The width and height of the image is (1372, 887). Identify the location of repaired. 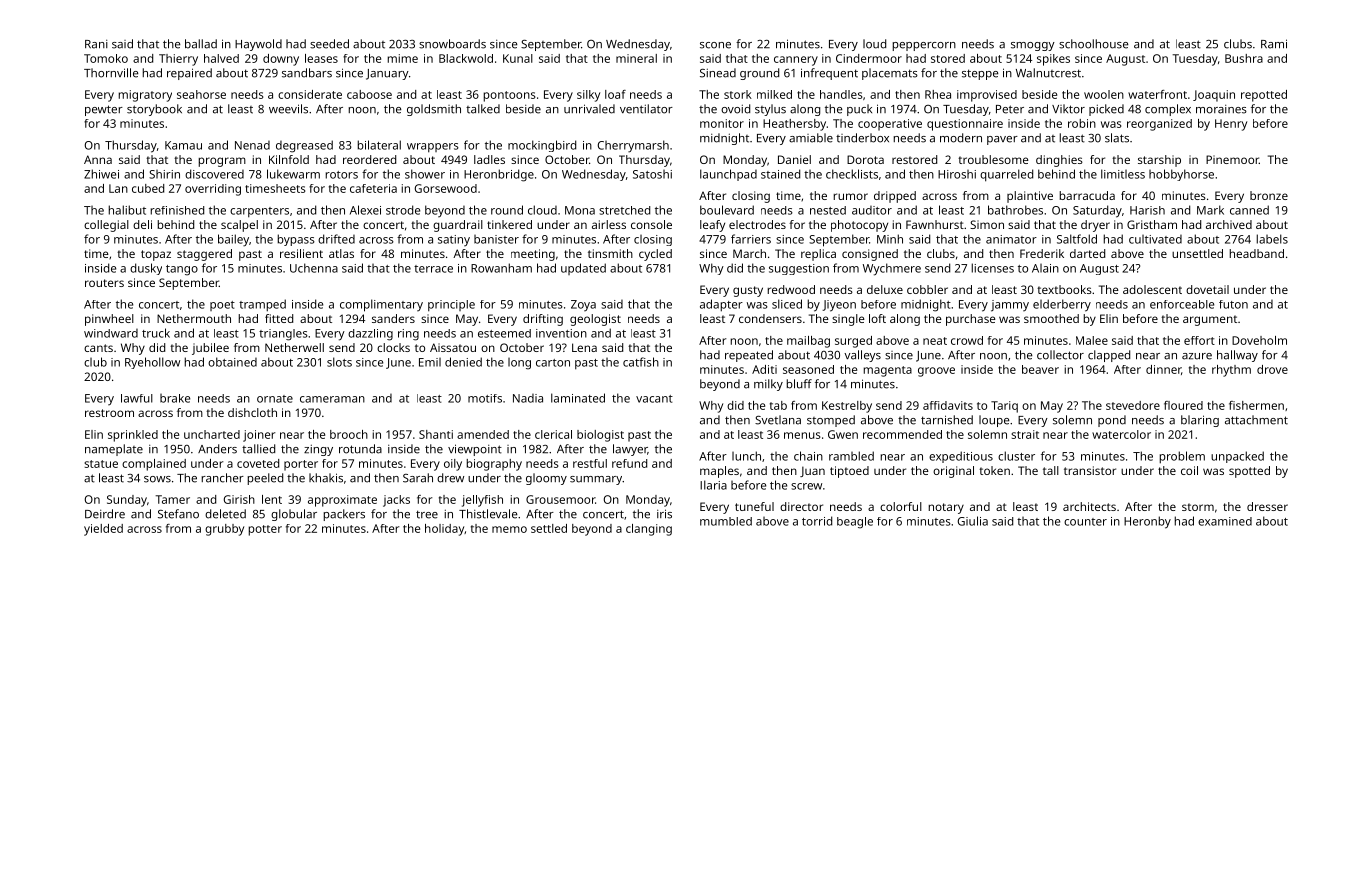
(189, 74).
